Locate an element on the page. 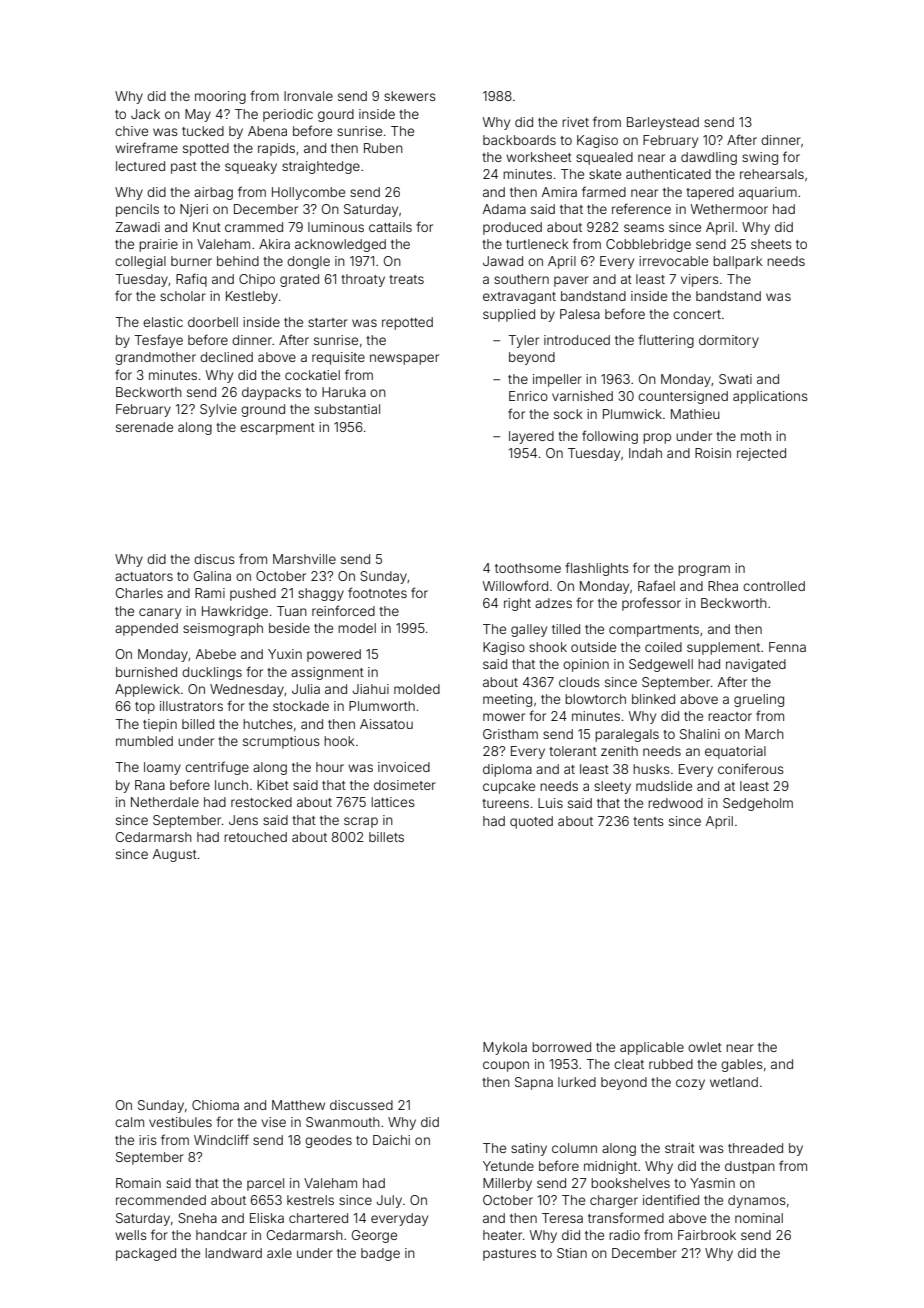  Romain is located at coordinates (138, 1183).
